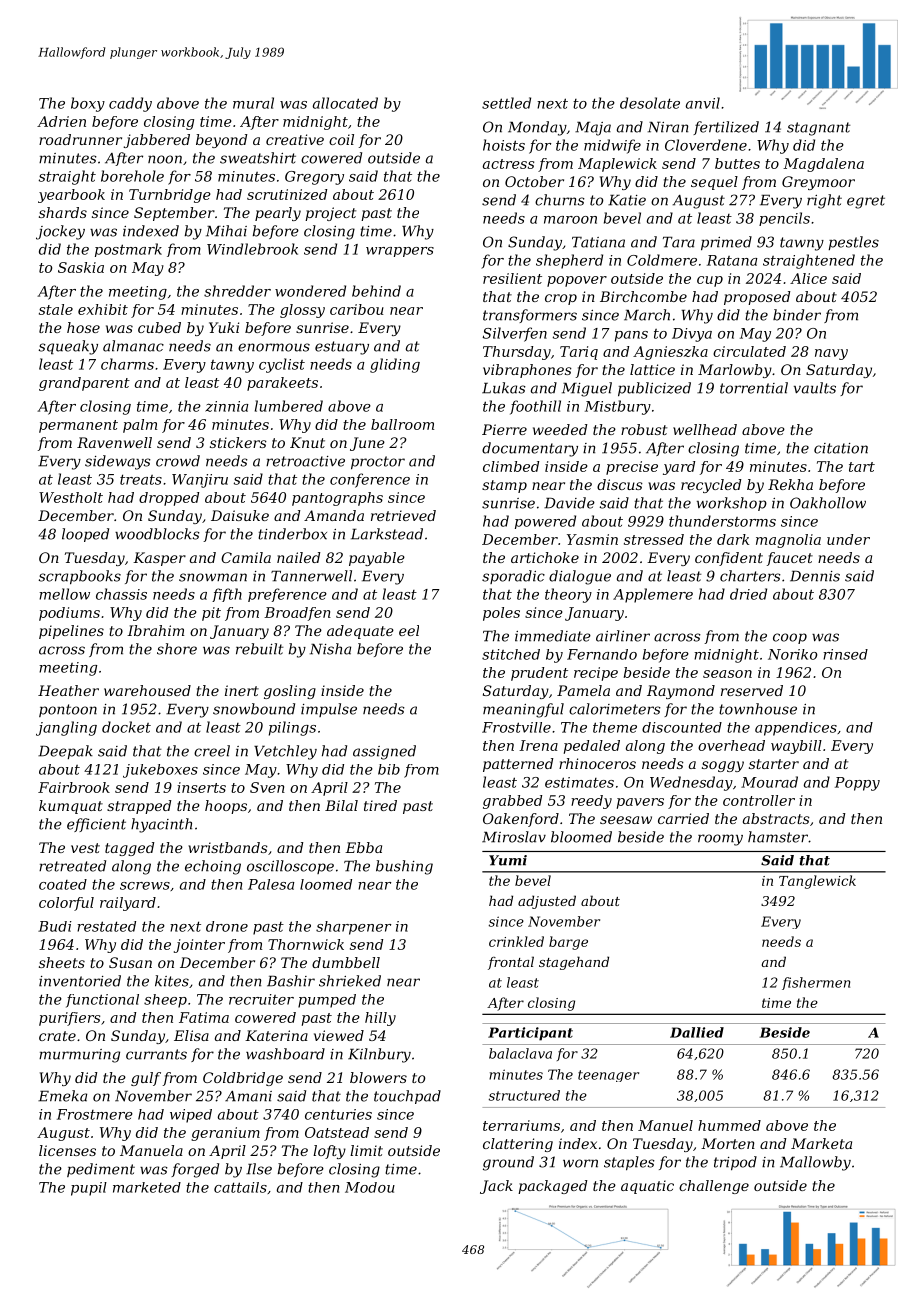 This screenshot has height=1308, width=924. Describe the element at coordinates (403, 515) in the screenshot. I see `retrieved` at that location.
